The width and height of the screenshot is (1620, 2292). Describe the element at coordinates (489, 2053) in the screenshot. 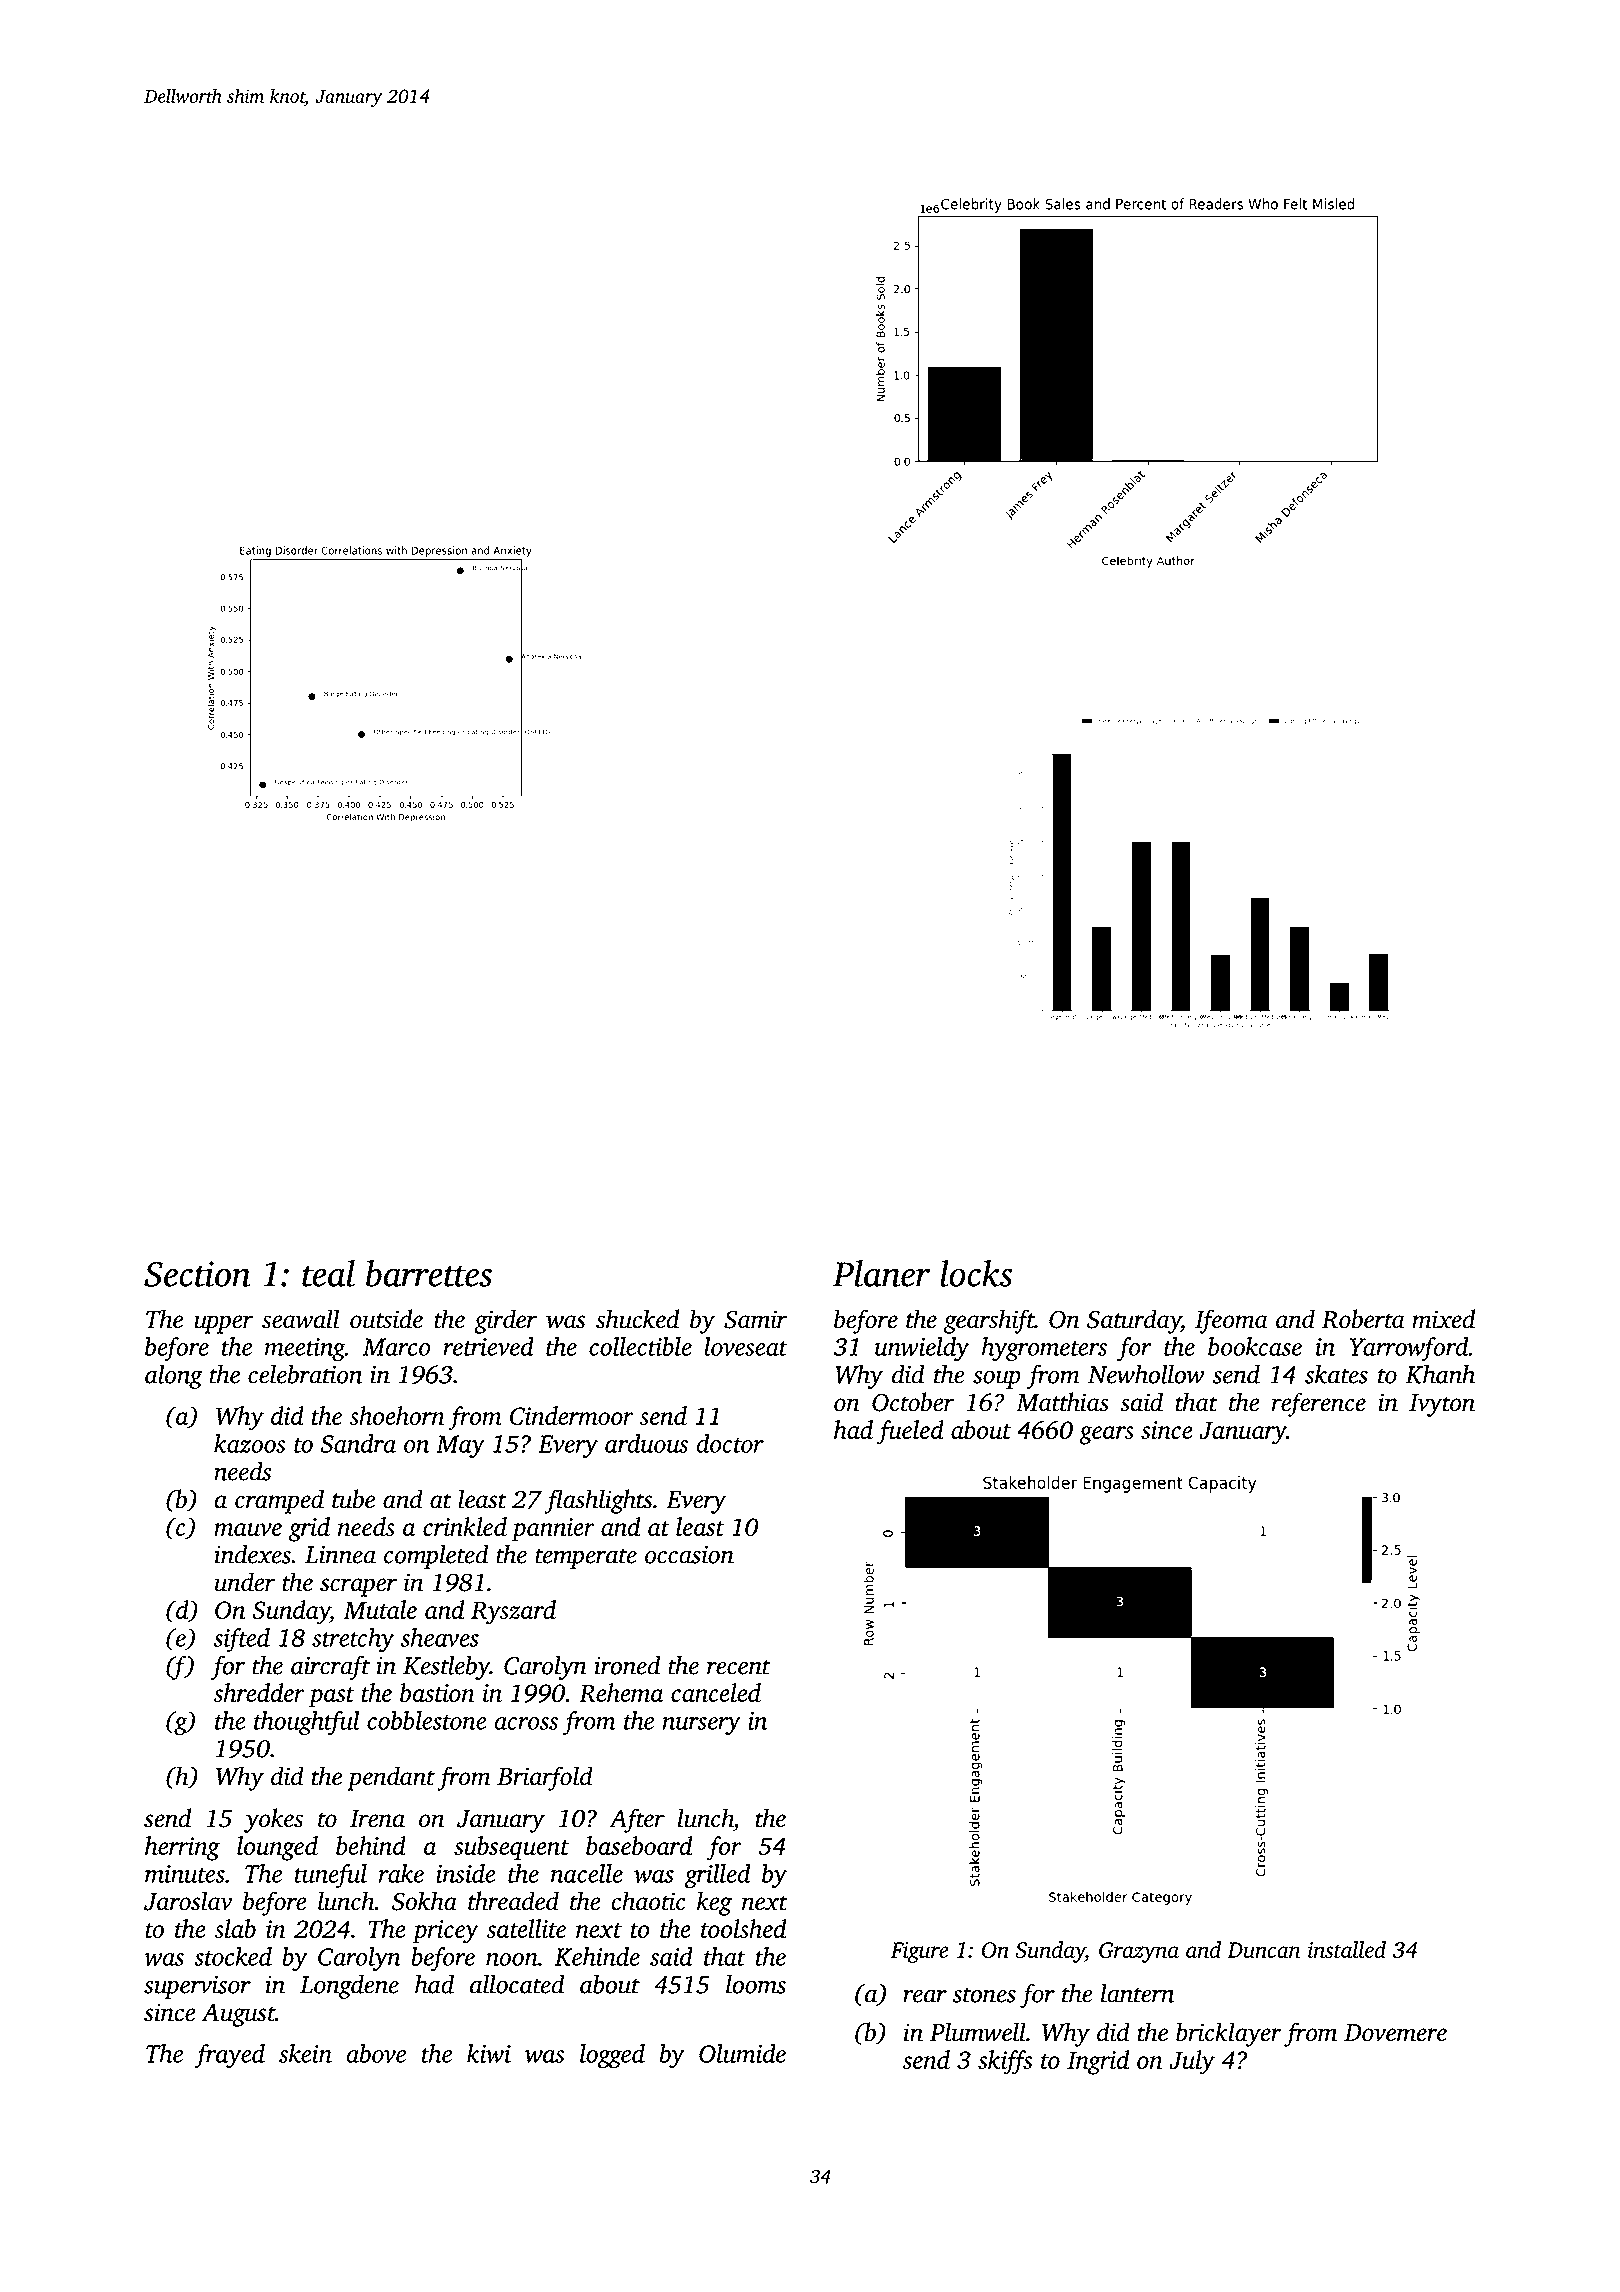

I see `kiwi` at that location.
